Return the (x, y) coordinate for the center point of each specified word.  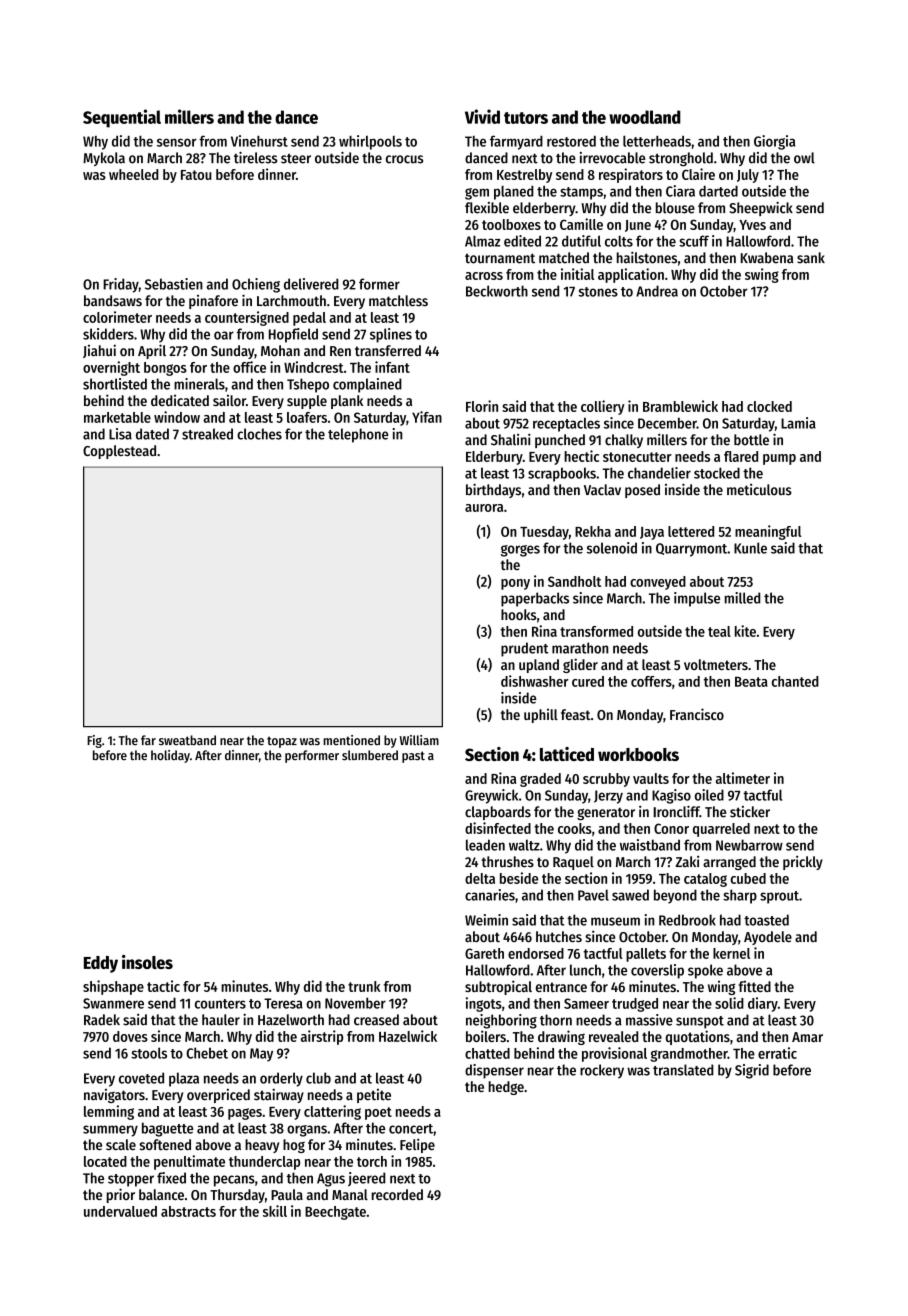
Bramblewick (680, 406)
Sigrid (752, 1071)
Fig (94, 741)
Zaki (687, 862)
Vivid (482, 116)
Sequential (122, 118)
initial (577, 274)
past (413, 757)
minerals (199, 384)
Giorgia (774, 142)
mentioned (351, 740)
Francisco (697, 714)
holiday (170, 756)
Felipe (417, 1145)
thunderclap (264, 1163)
